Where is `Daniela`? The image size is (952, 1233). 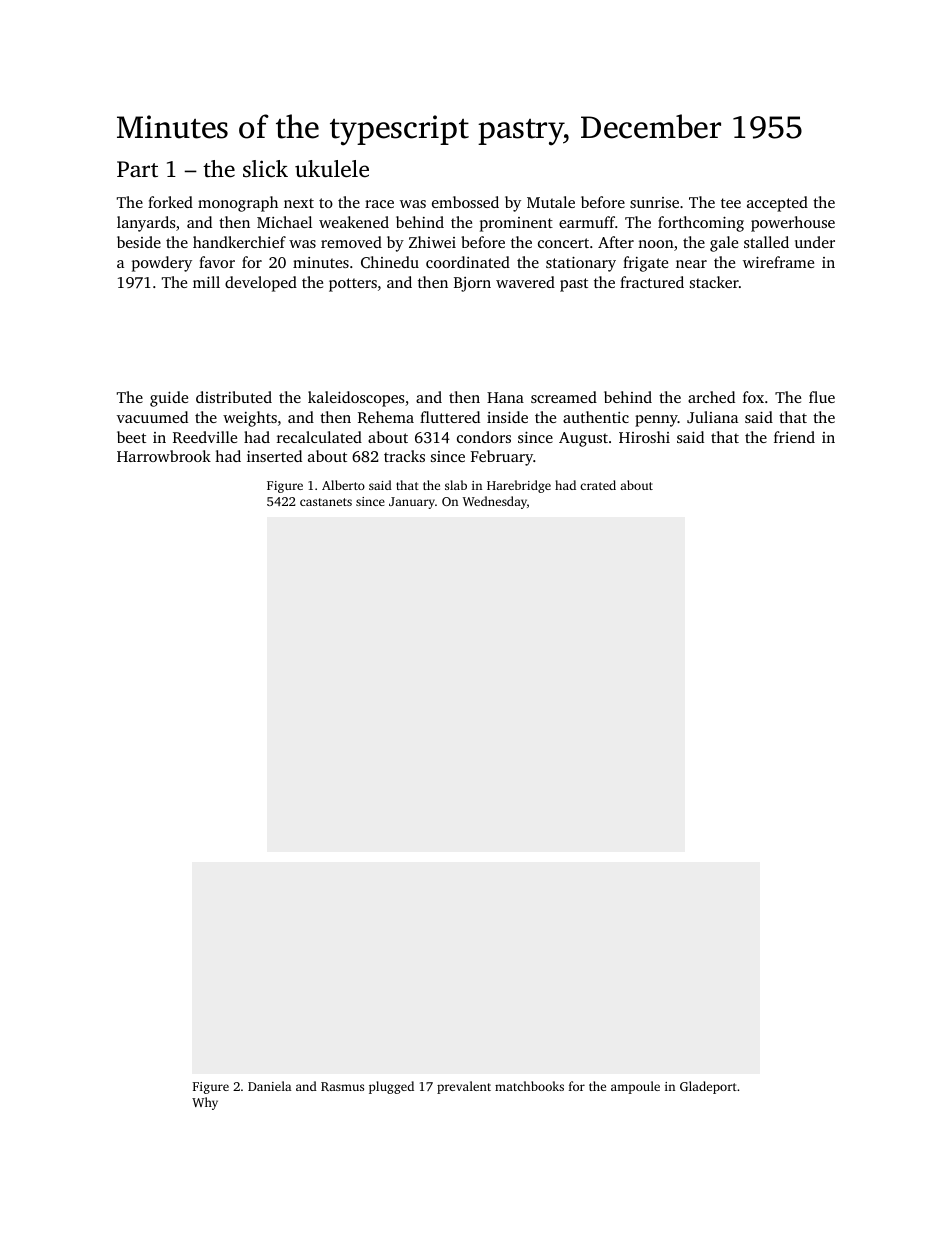 Daniela is located at coordinates (269, 1086).
